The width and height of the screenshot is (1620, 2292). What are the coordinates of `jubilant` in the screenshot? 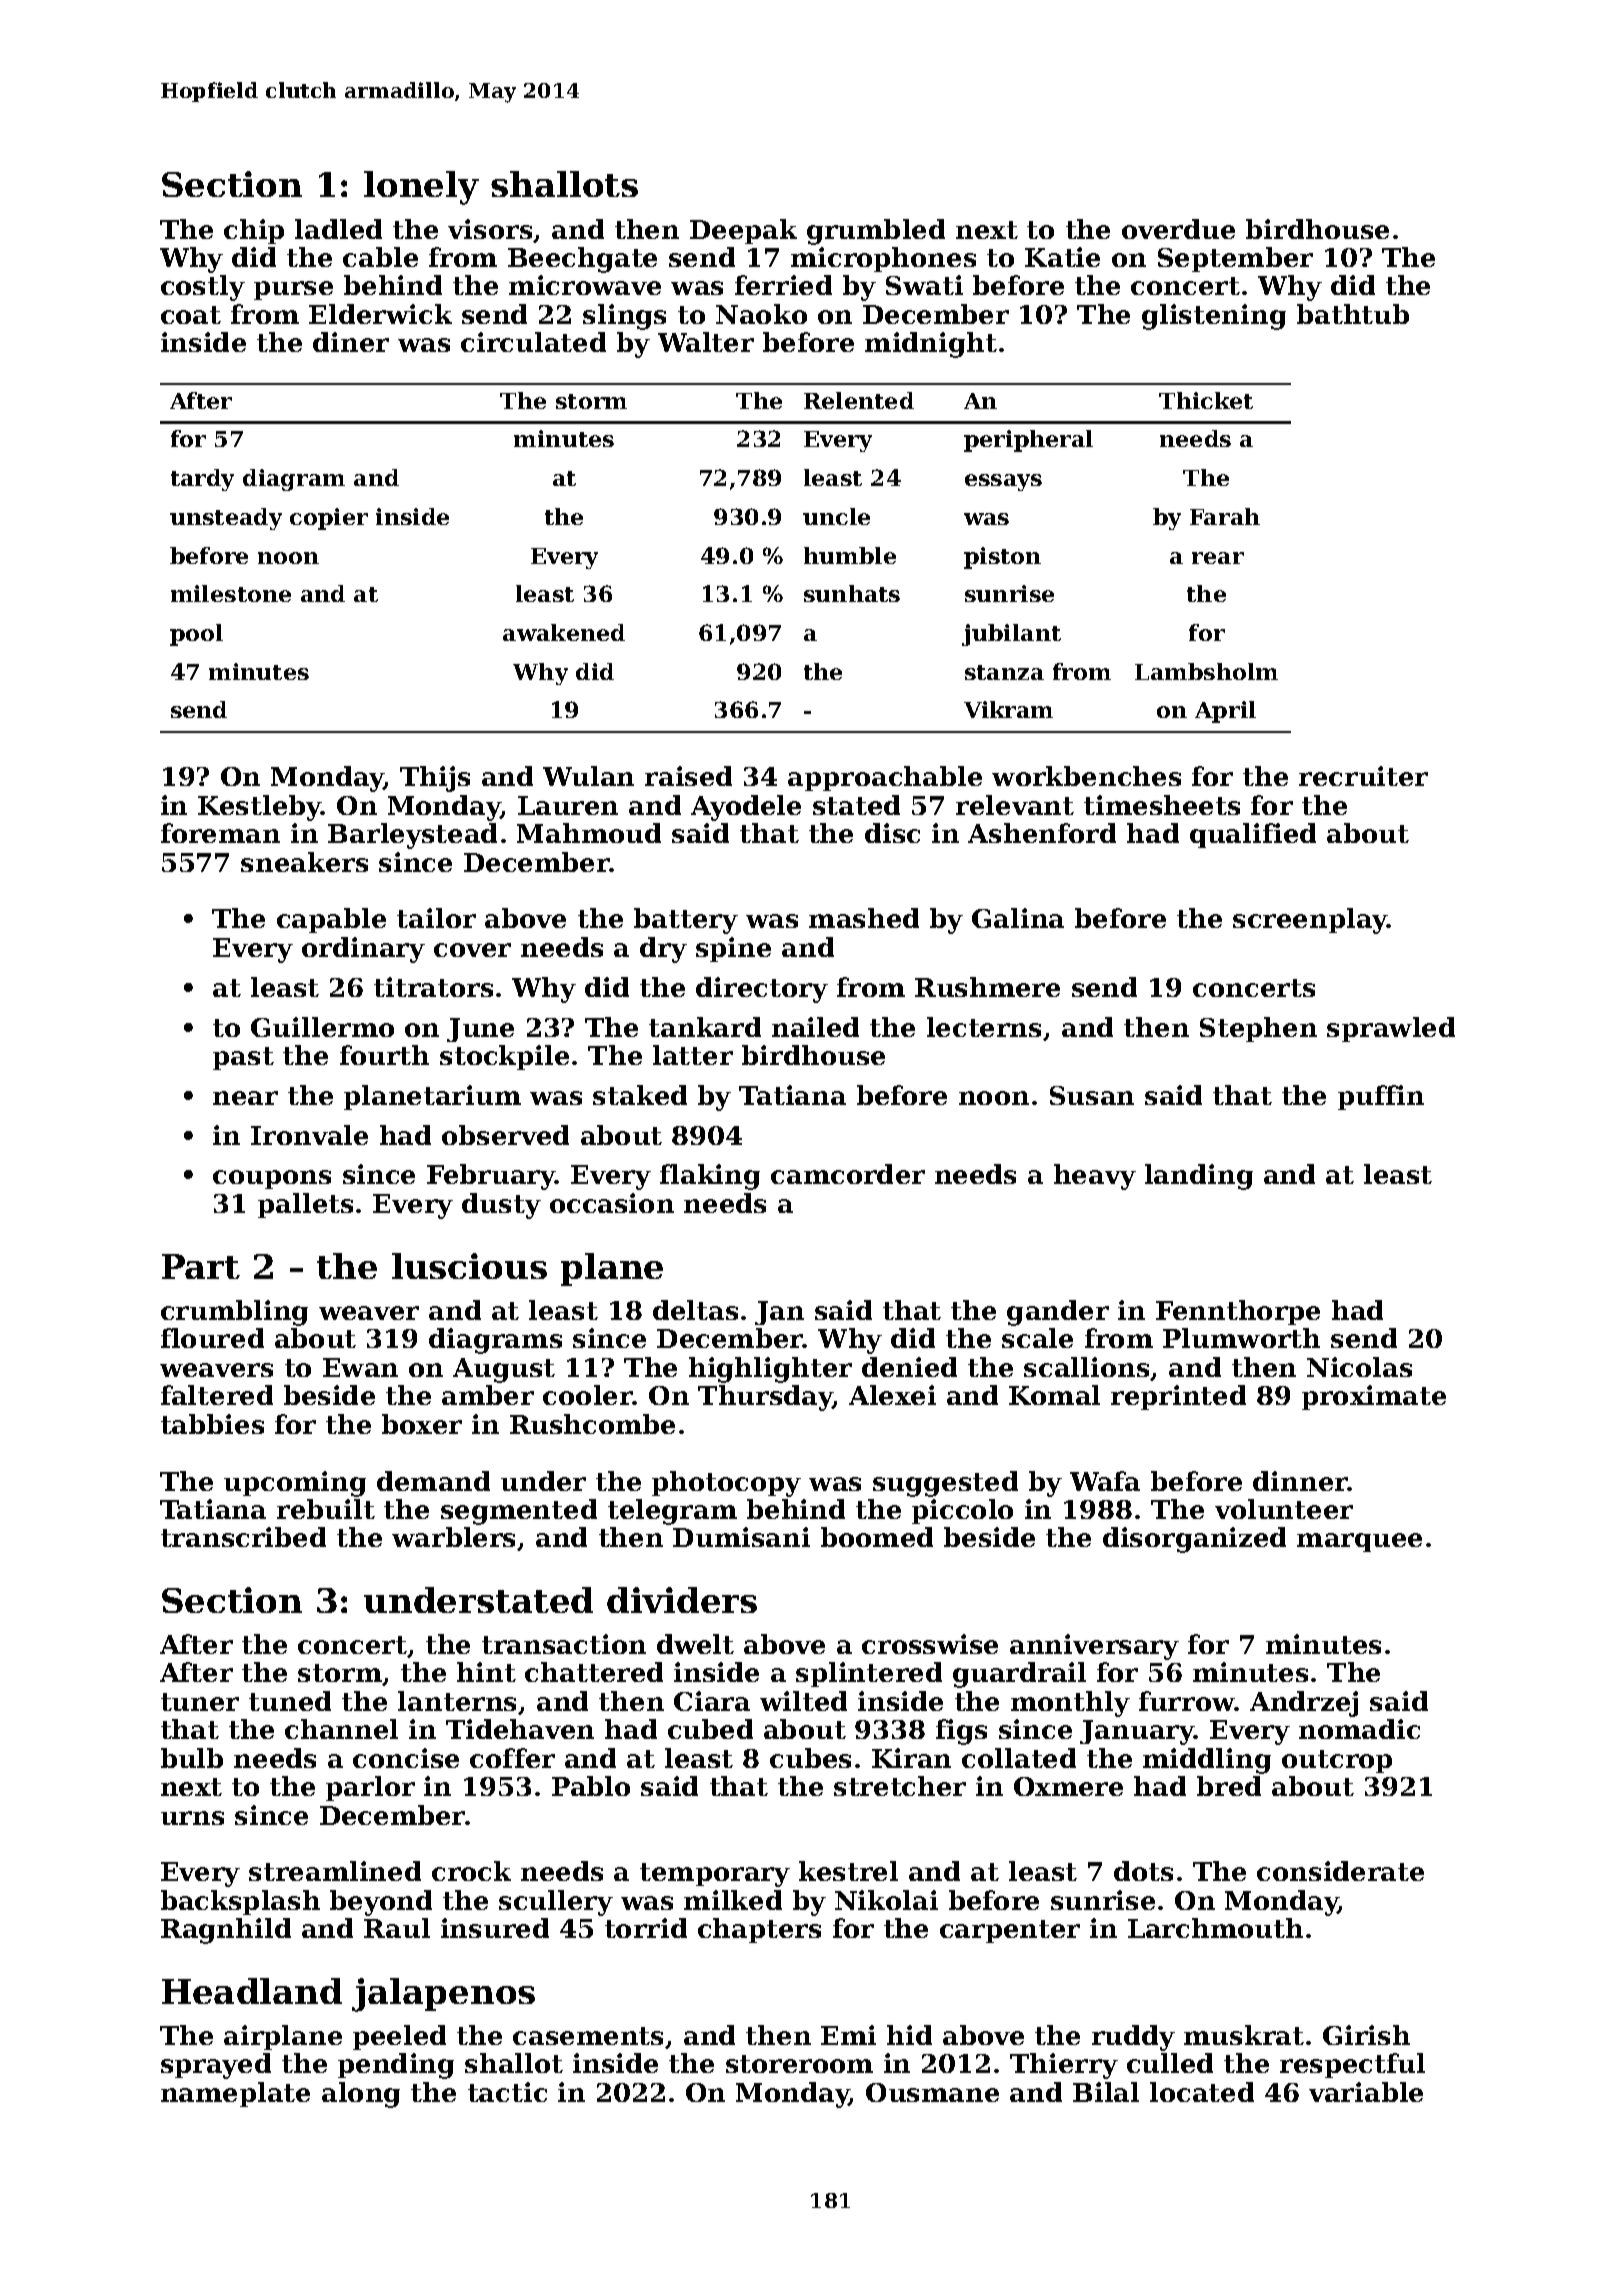 It's located at (1011, 635).
